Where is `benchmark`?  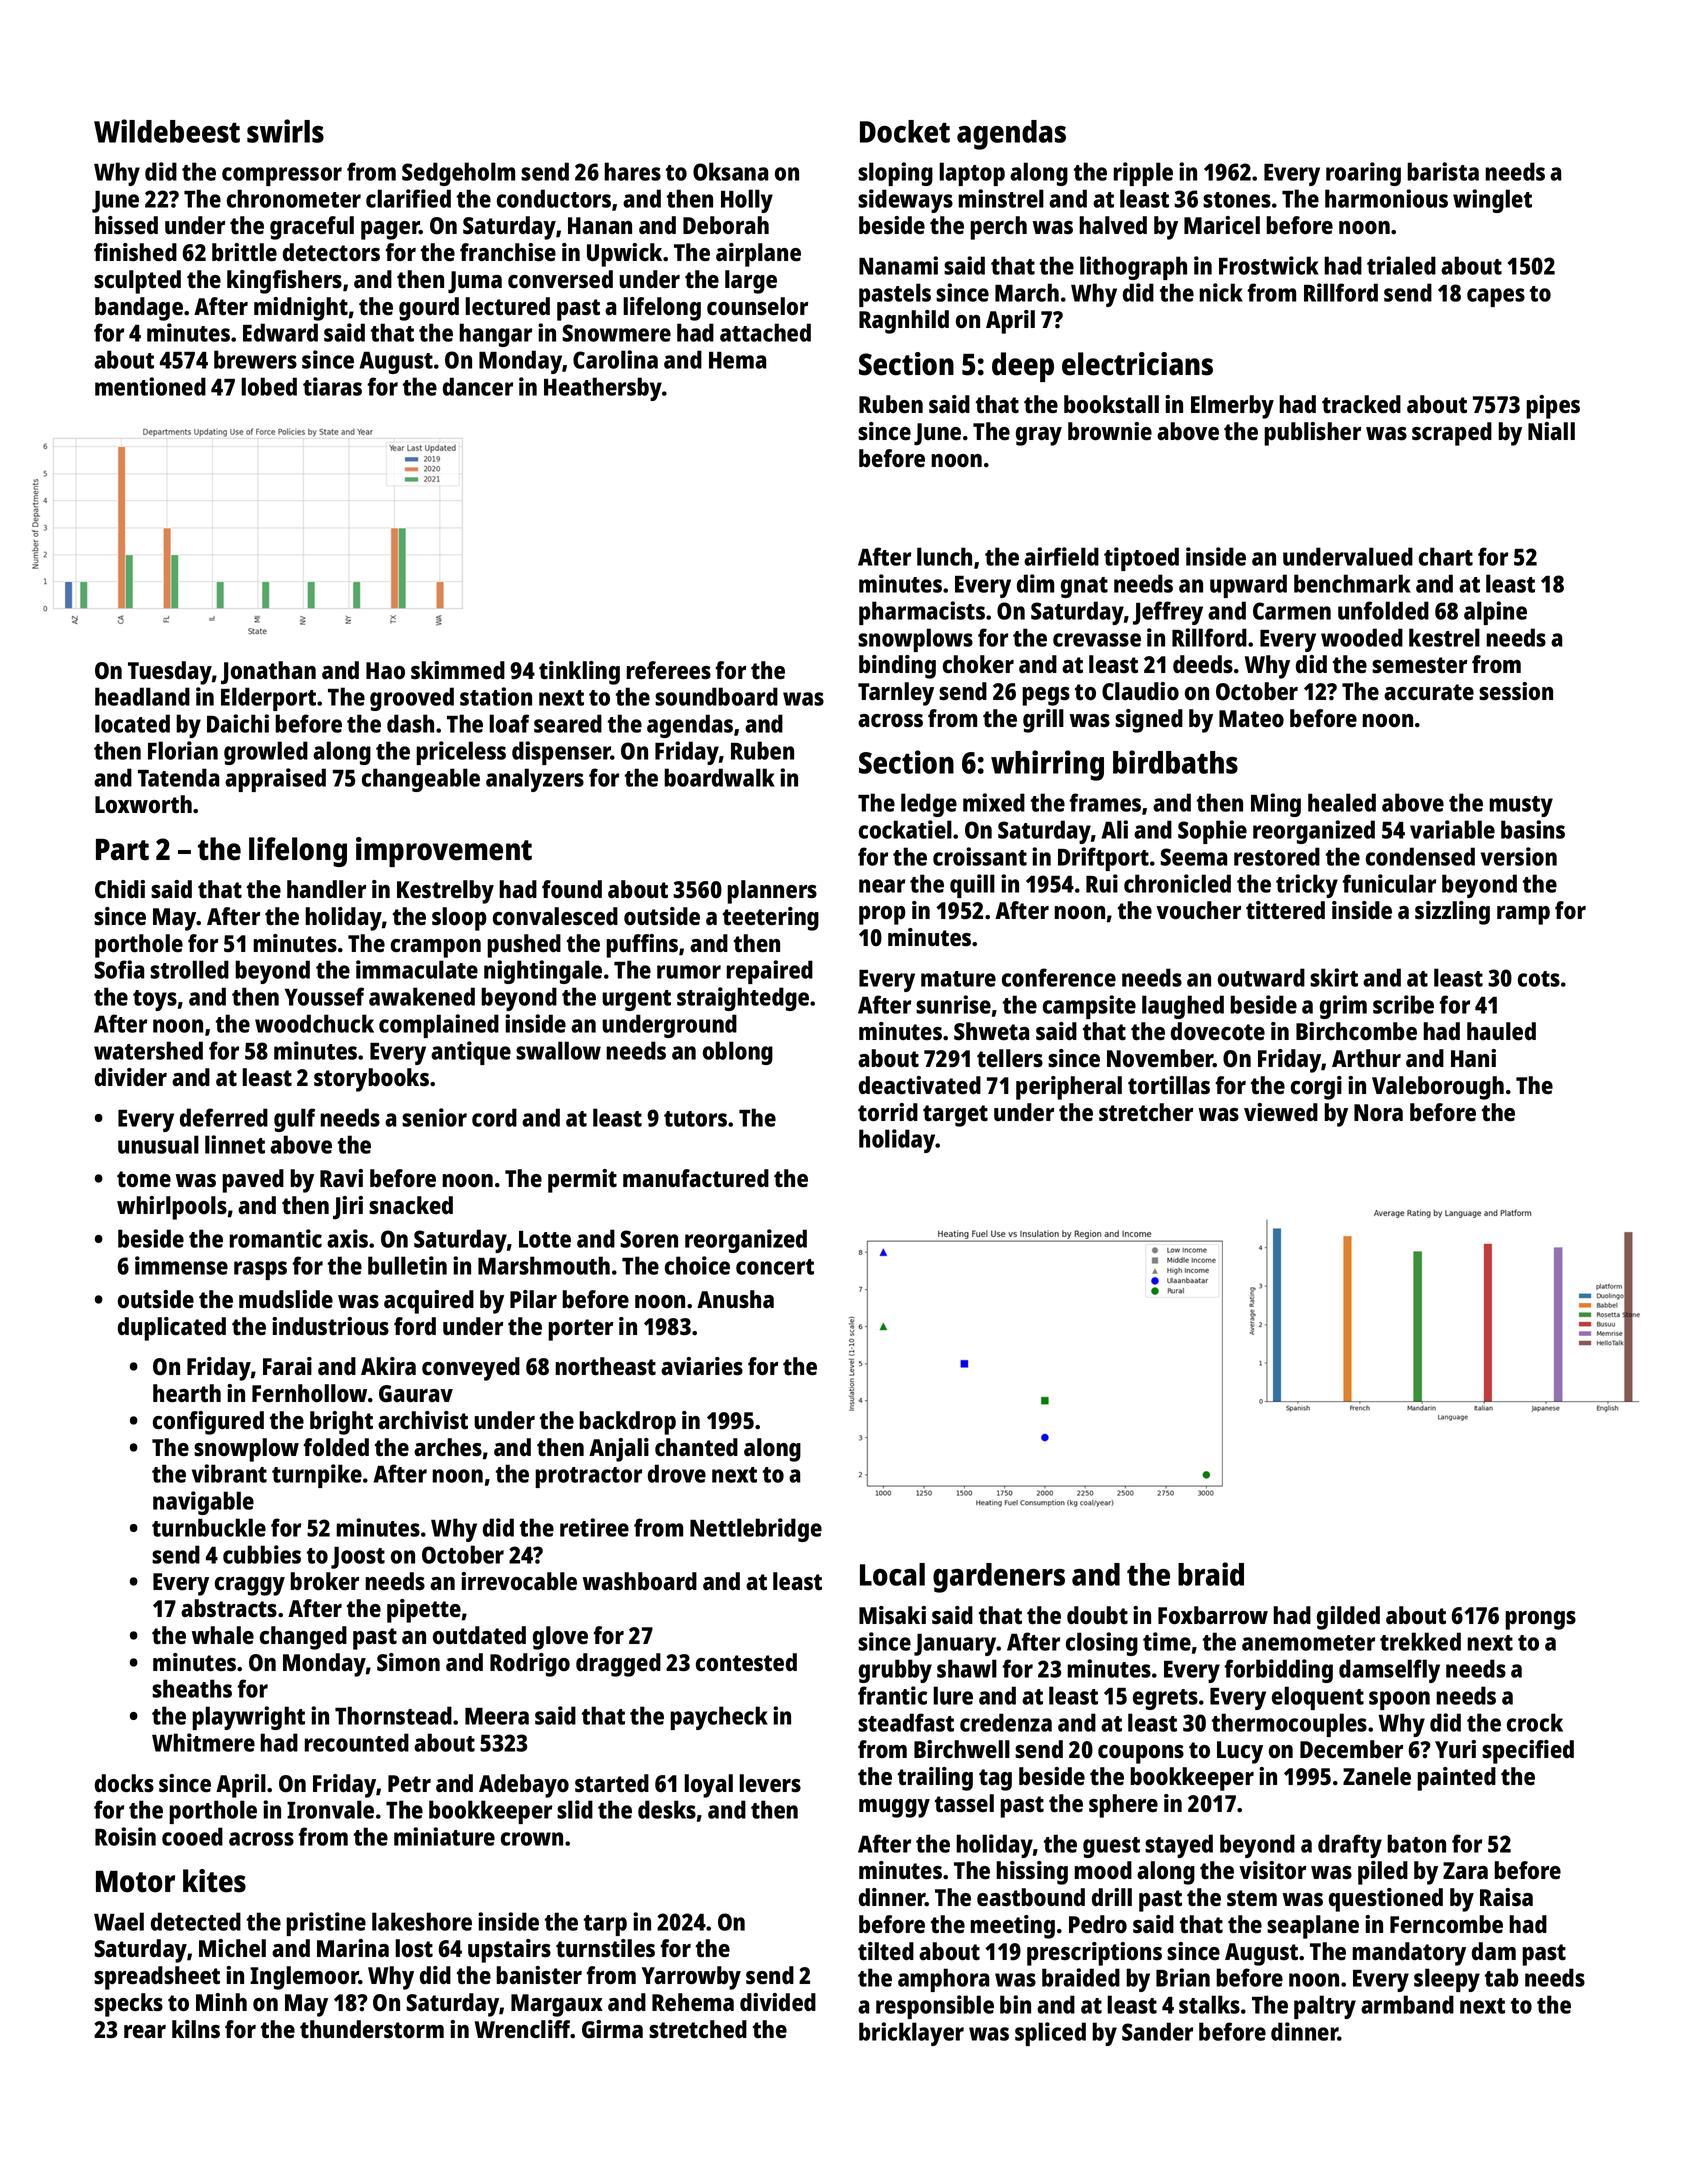
benchmark is located at coordinates (1352, 583).
